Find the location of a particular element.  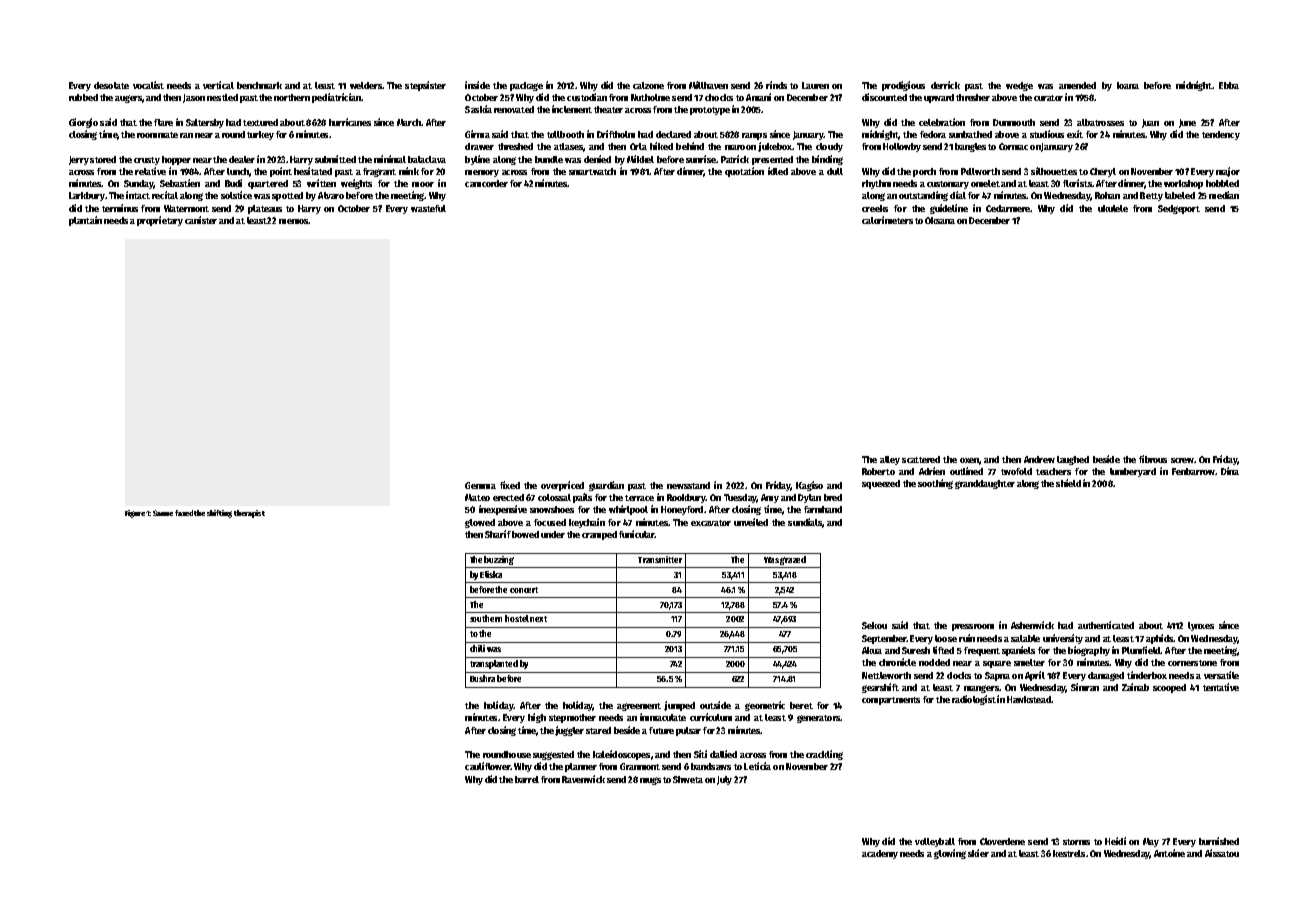

faxed is located at coordinates (184, 513).
